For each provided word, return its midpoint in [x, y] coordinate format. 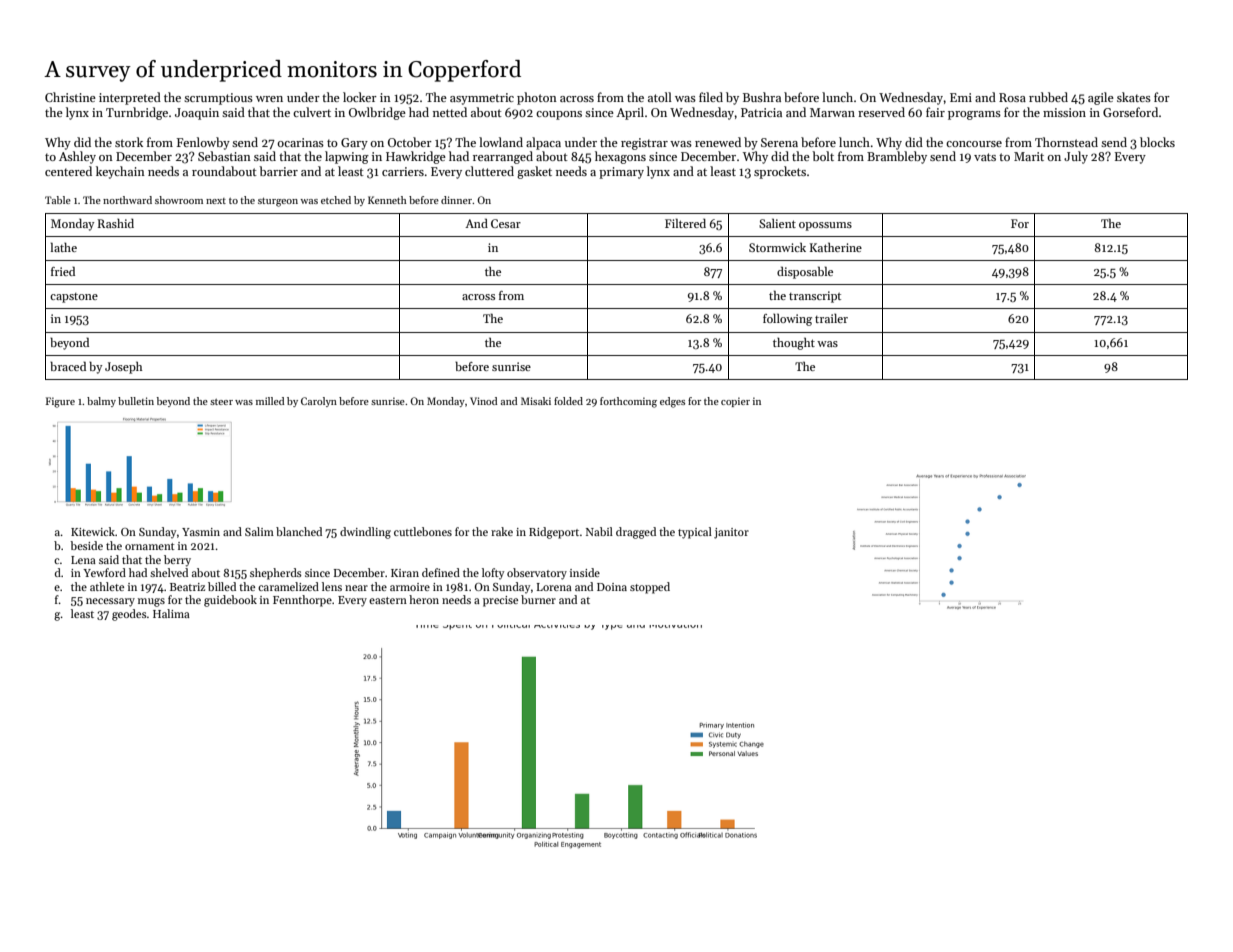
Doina [612, 587]
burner [538, 599]
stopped [650, 588]
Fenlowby [203, 143]
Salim [259, 531]
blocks [1157, 142]
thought [794, 343]
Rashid [116, 223]
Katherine [836, 247]
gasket [534, 172]
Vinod [484, 401]
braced [68, 366]
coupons [559, 115]
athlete [107, 586]
